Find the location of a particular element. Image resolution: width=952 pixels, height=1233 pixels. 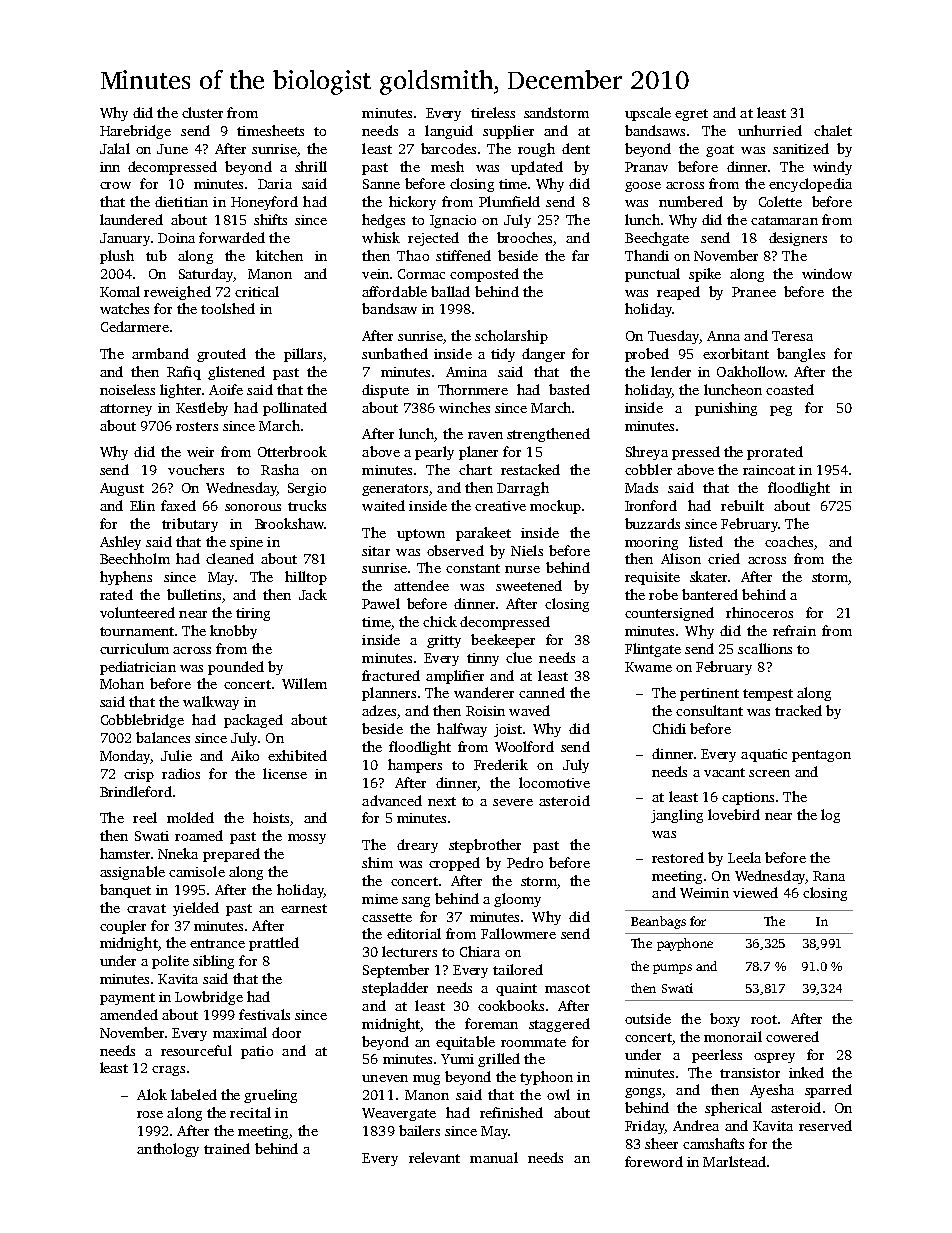

labeled is located at coordinates (194, 1094).
